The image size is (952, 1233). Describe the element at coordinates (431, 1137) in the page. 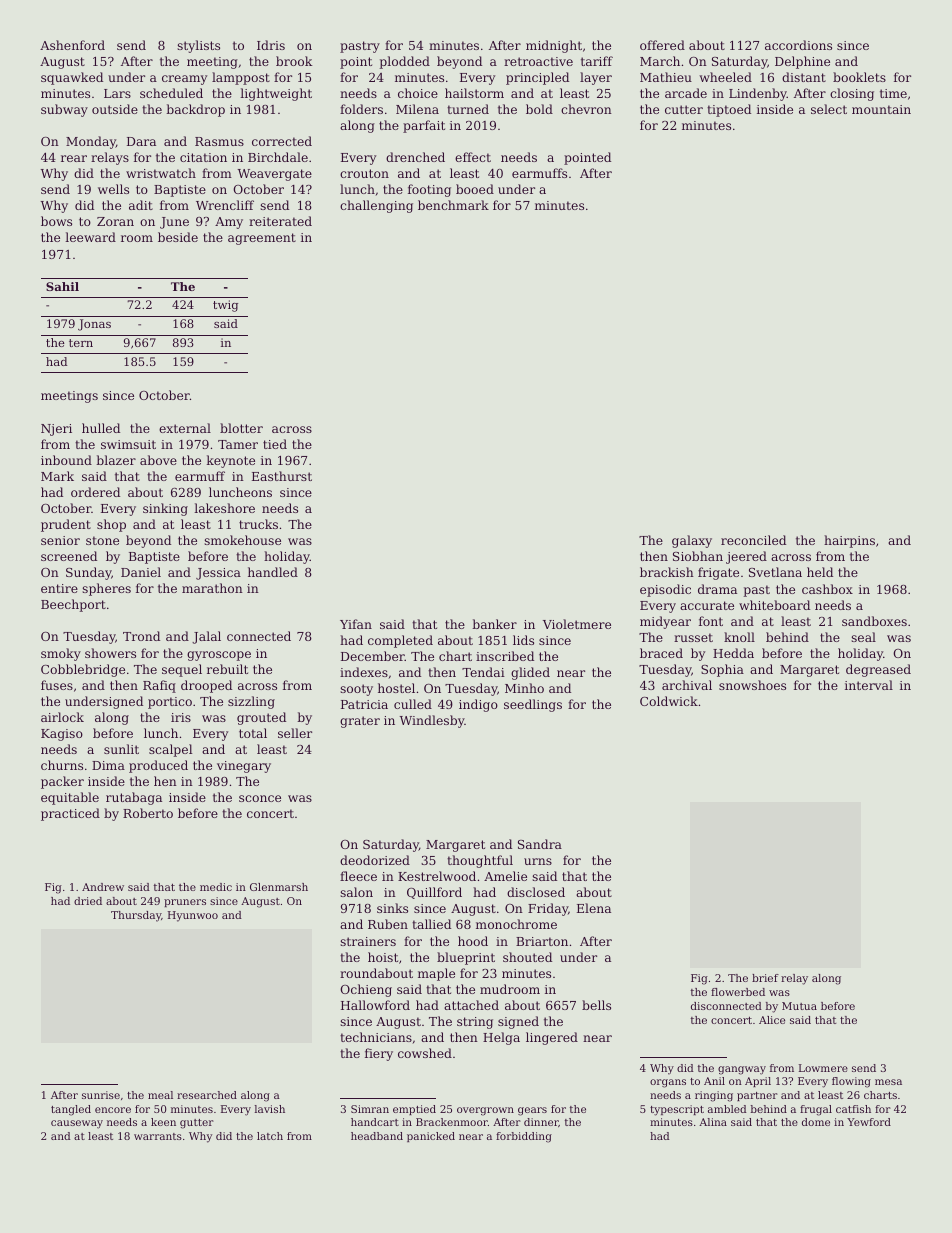

I see `panicked` at that location.
